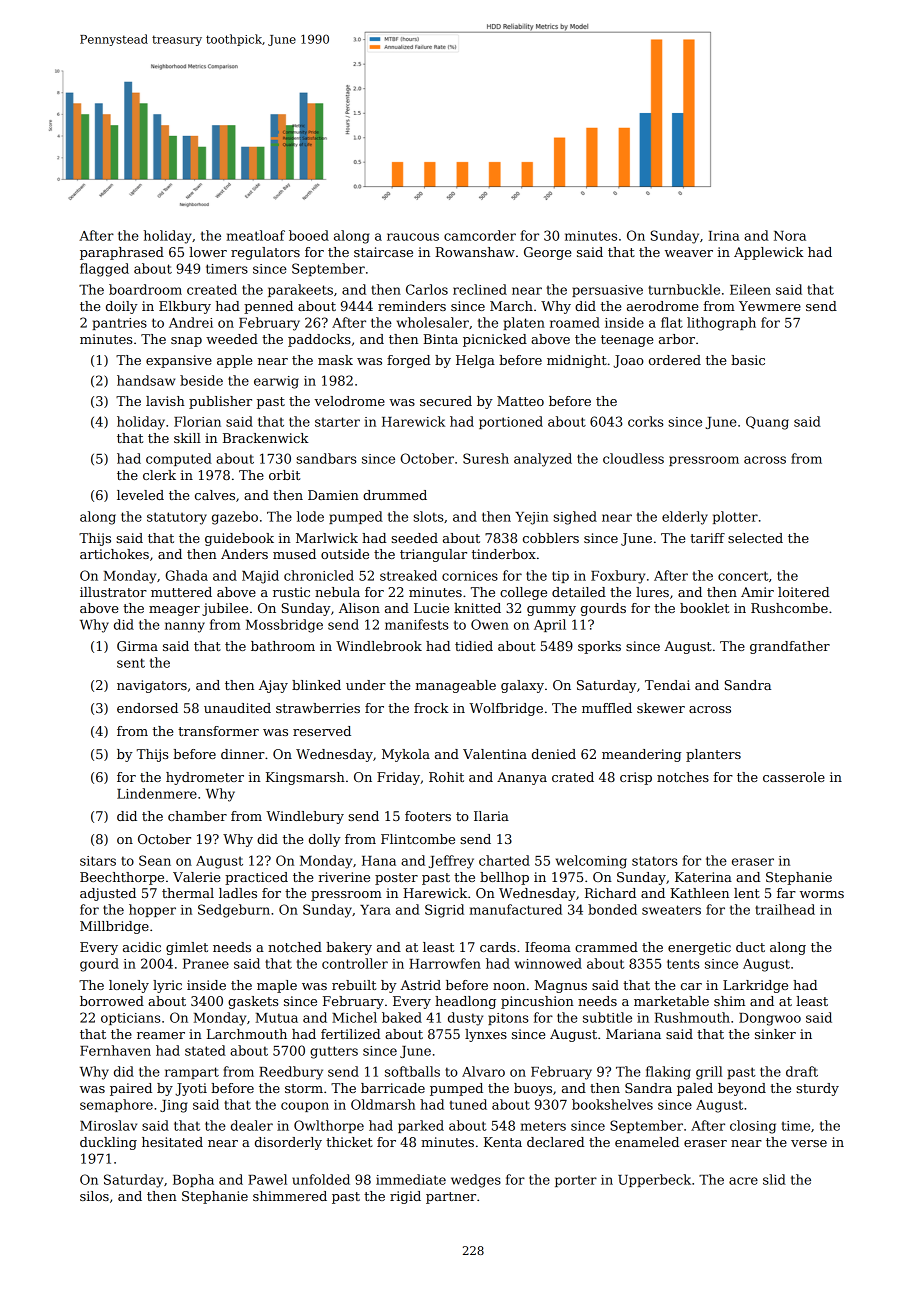 The image size is (924, 1308). Describe the element at coordinates (523, 593) in the image. I see `college` at that location.
